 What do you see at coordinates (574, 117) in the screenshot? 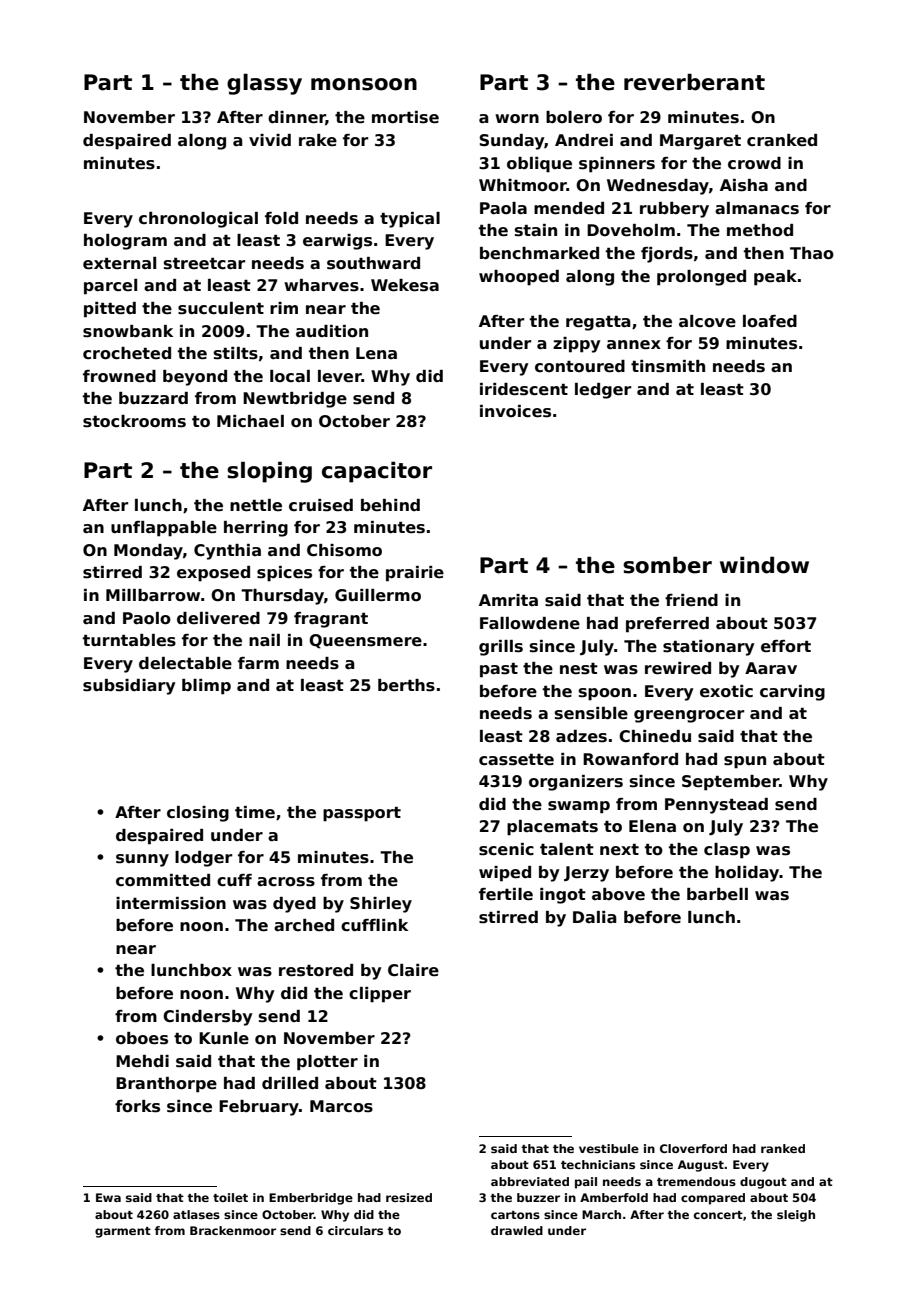
I see `bolero` at bounding box center [574, 117].
